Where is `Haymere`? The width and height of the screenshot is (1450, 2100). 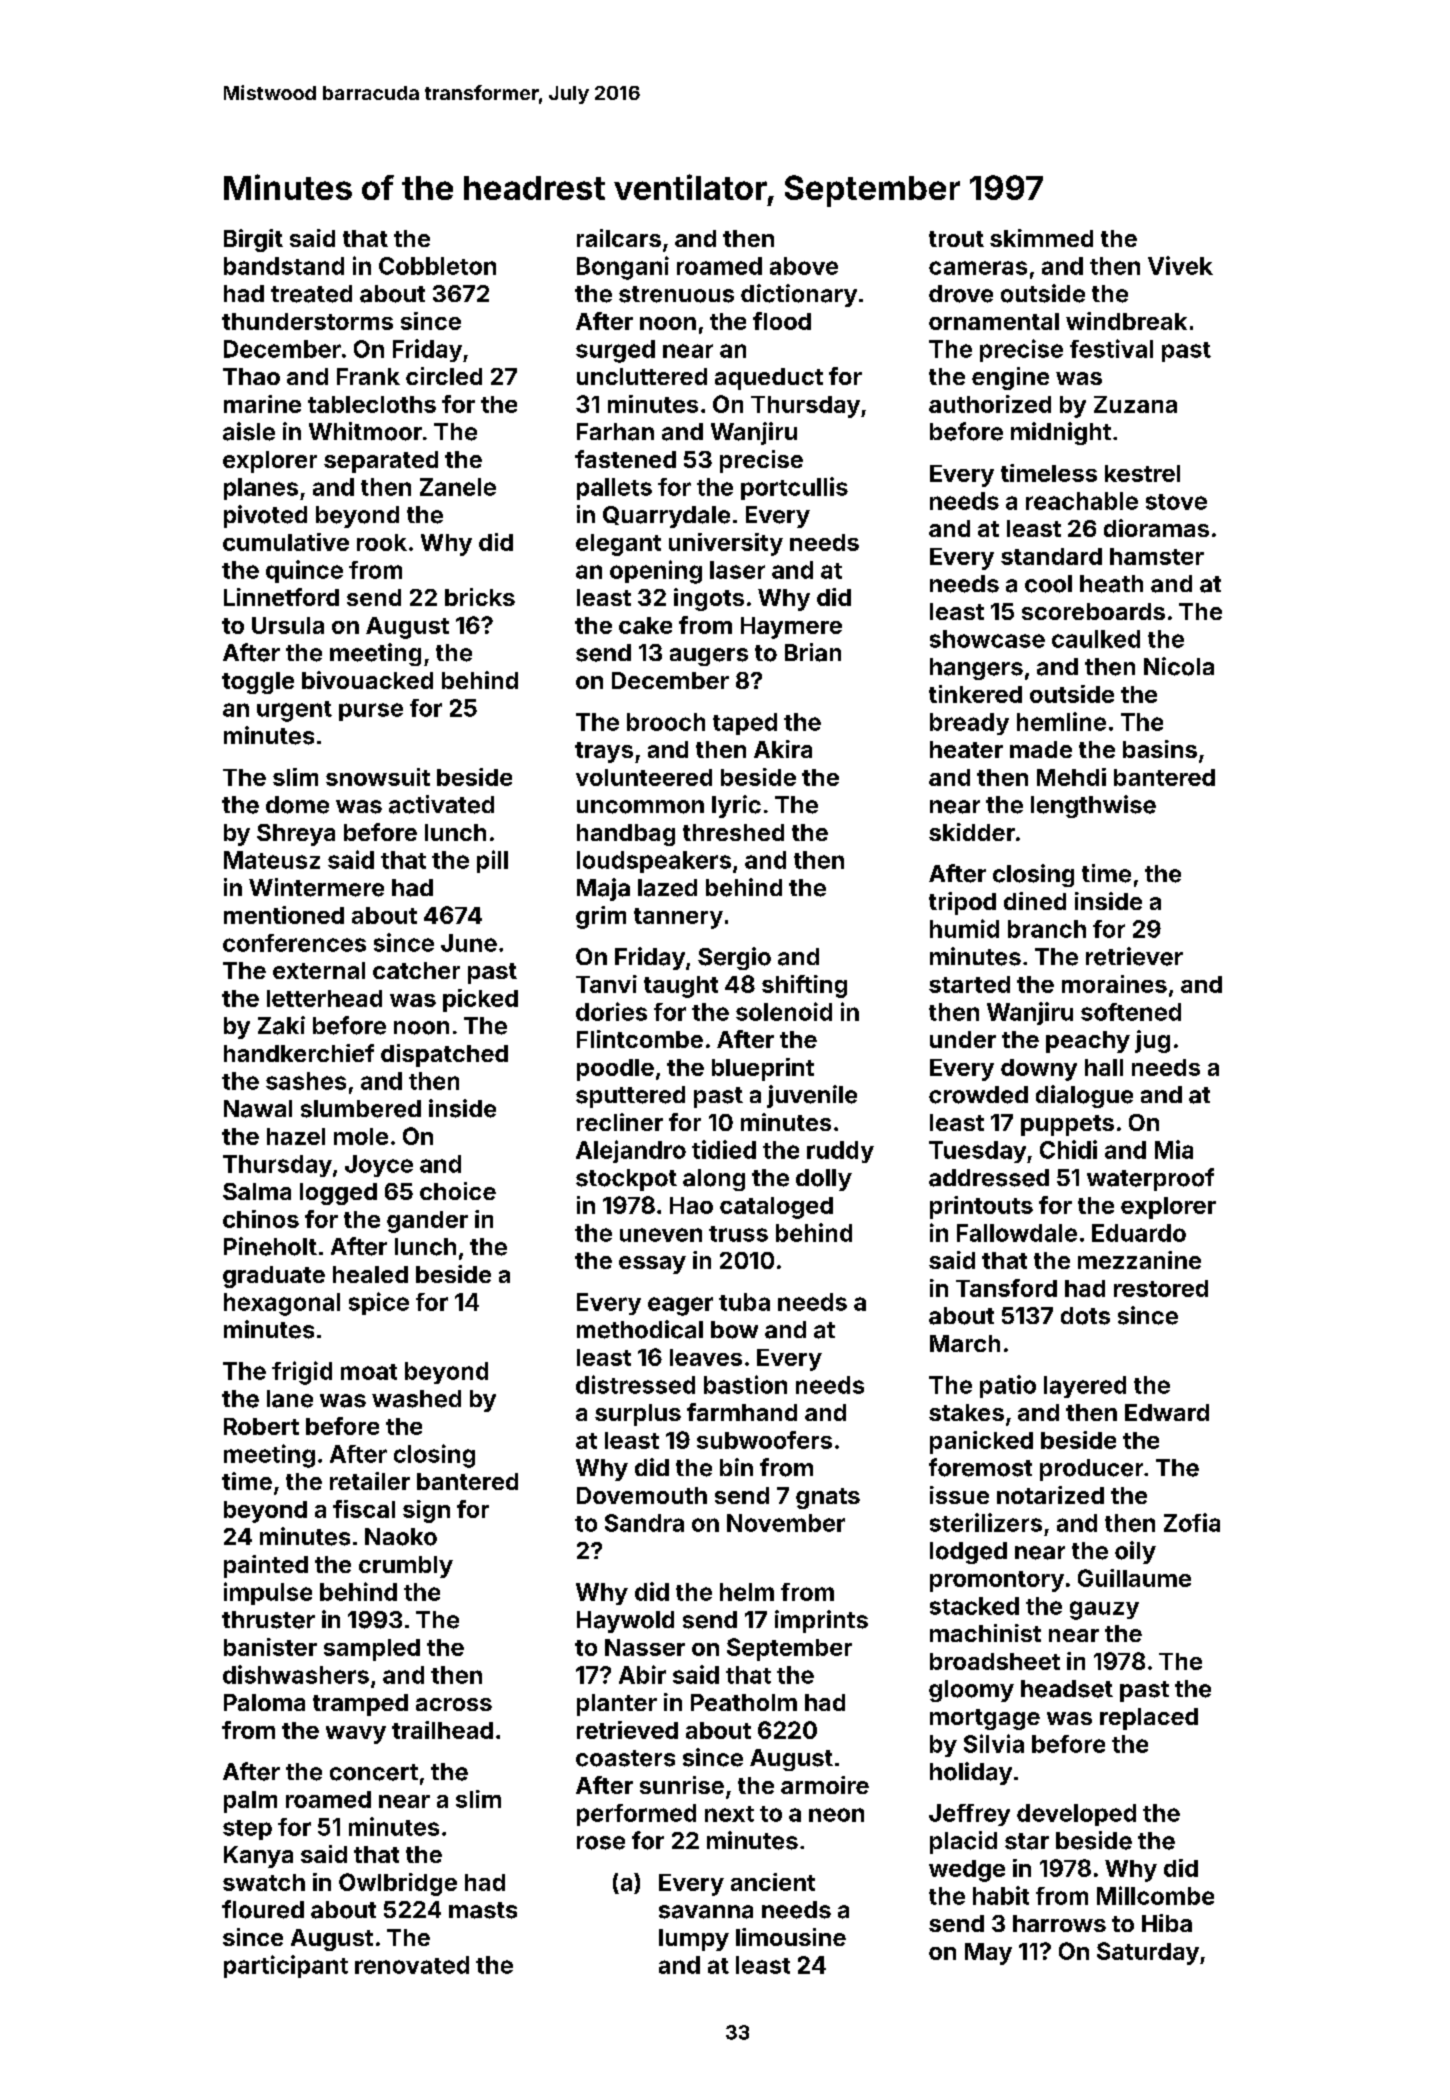
Haymere is located at coordinates (791, 628).
